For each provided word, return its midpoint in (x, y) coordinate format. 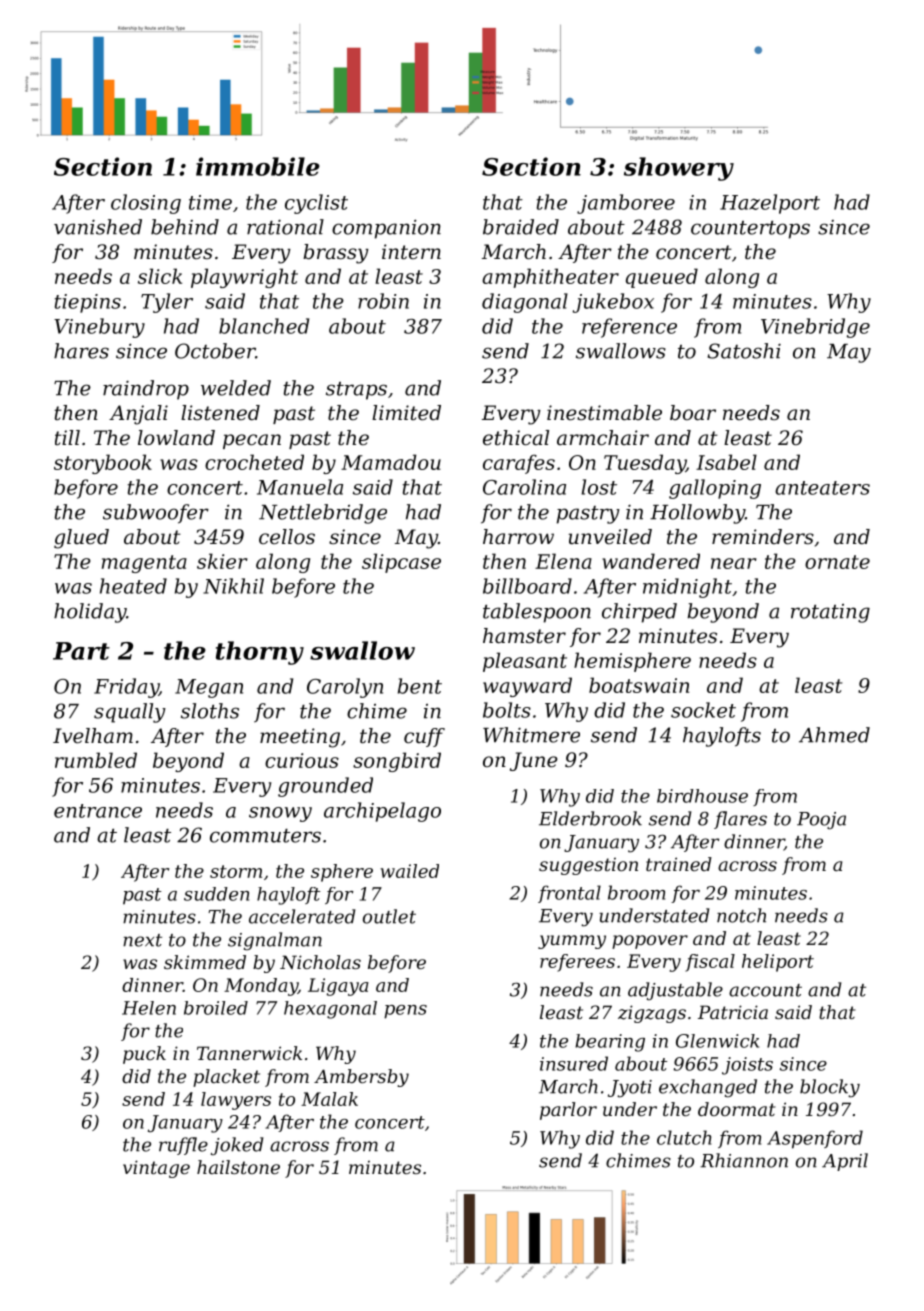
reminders (763, 537)
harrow (518, 537)
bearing (610, 1043)
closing (146, 204)
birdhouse (702, 796)
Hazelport (770, 204)
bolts (507, 710)
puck (144, 1055)
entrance (98, 811)
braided (521, 227)
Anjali (138, 415)
